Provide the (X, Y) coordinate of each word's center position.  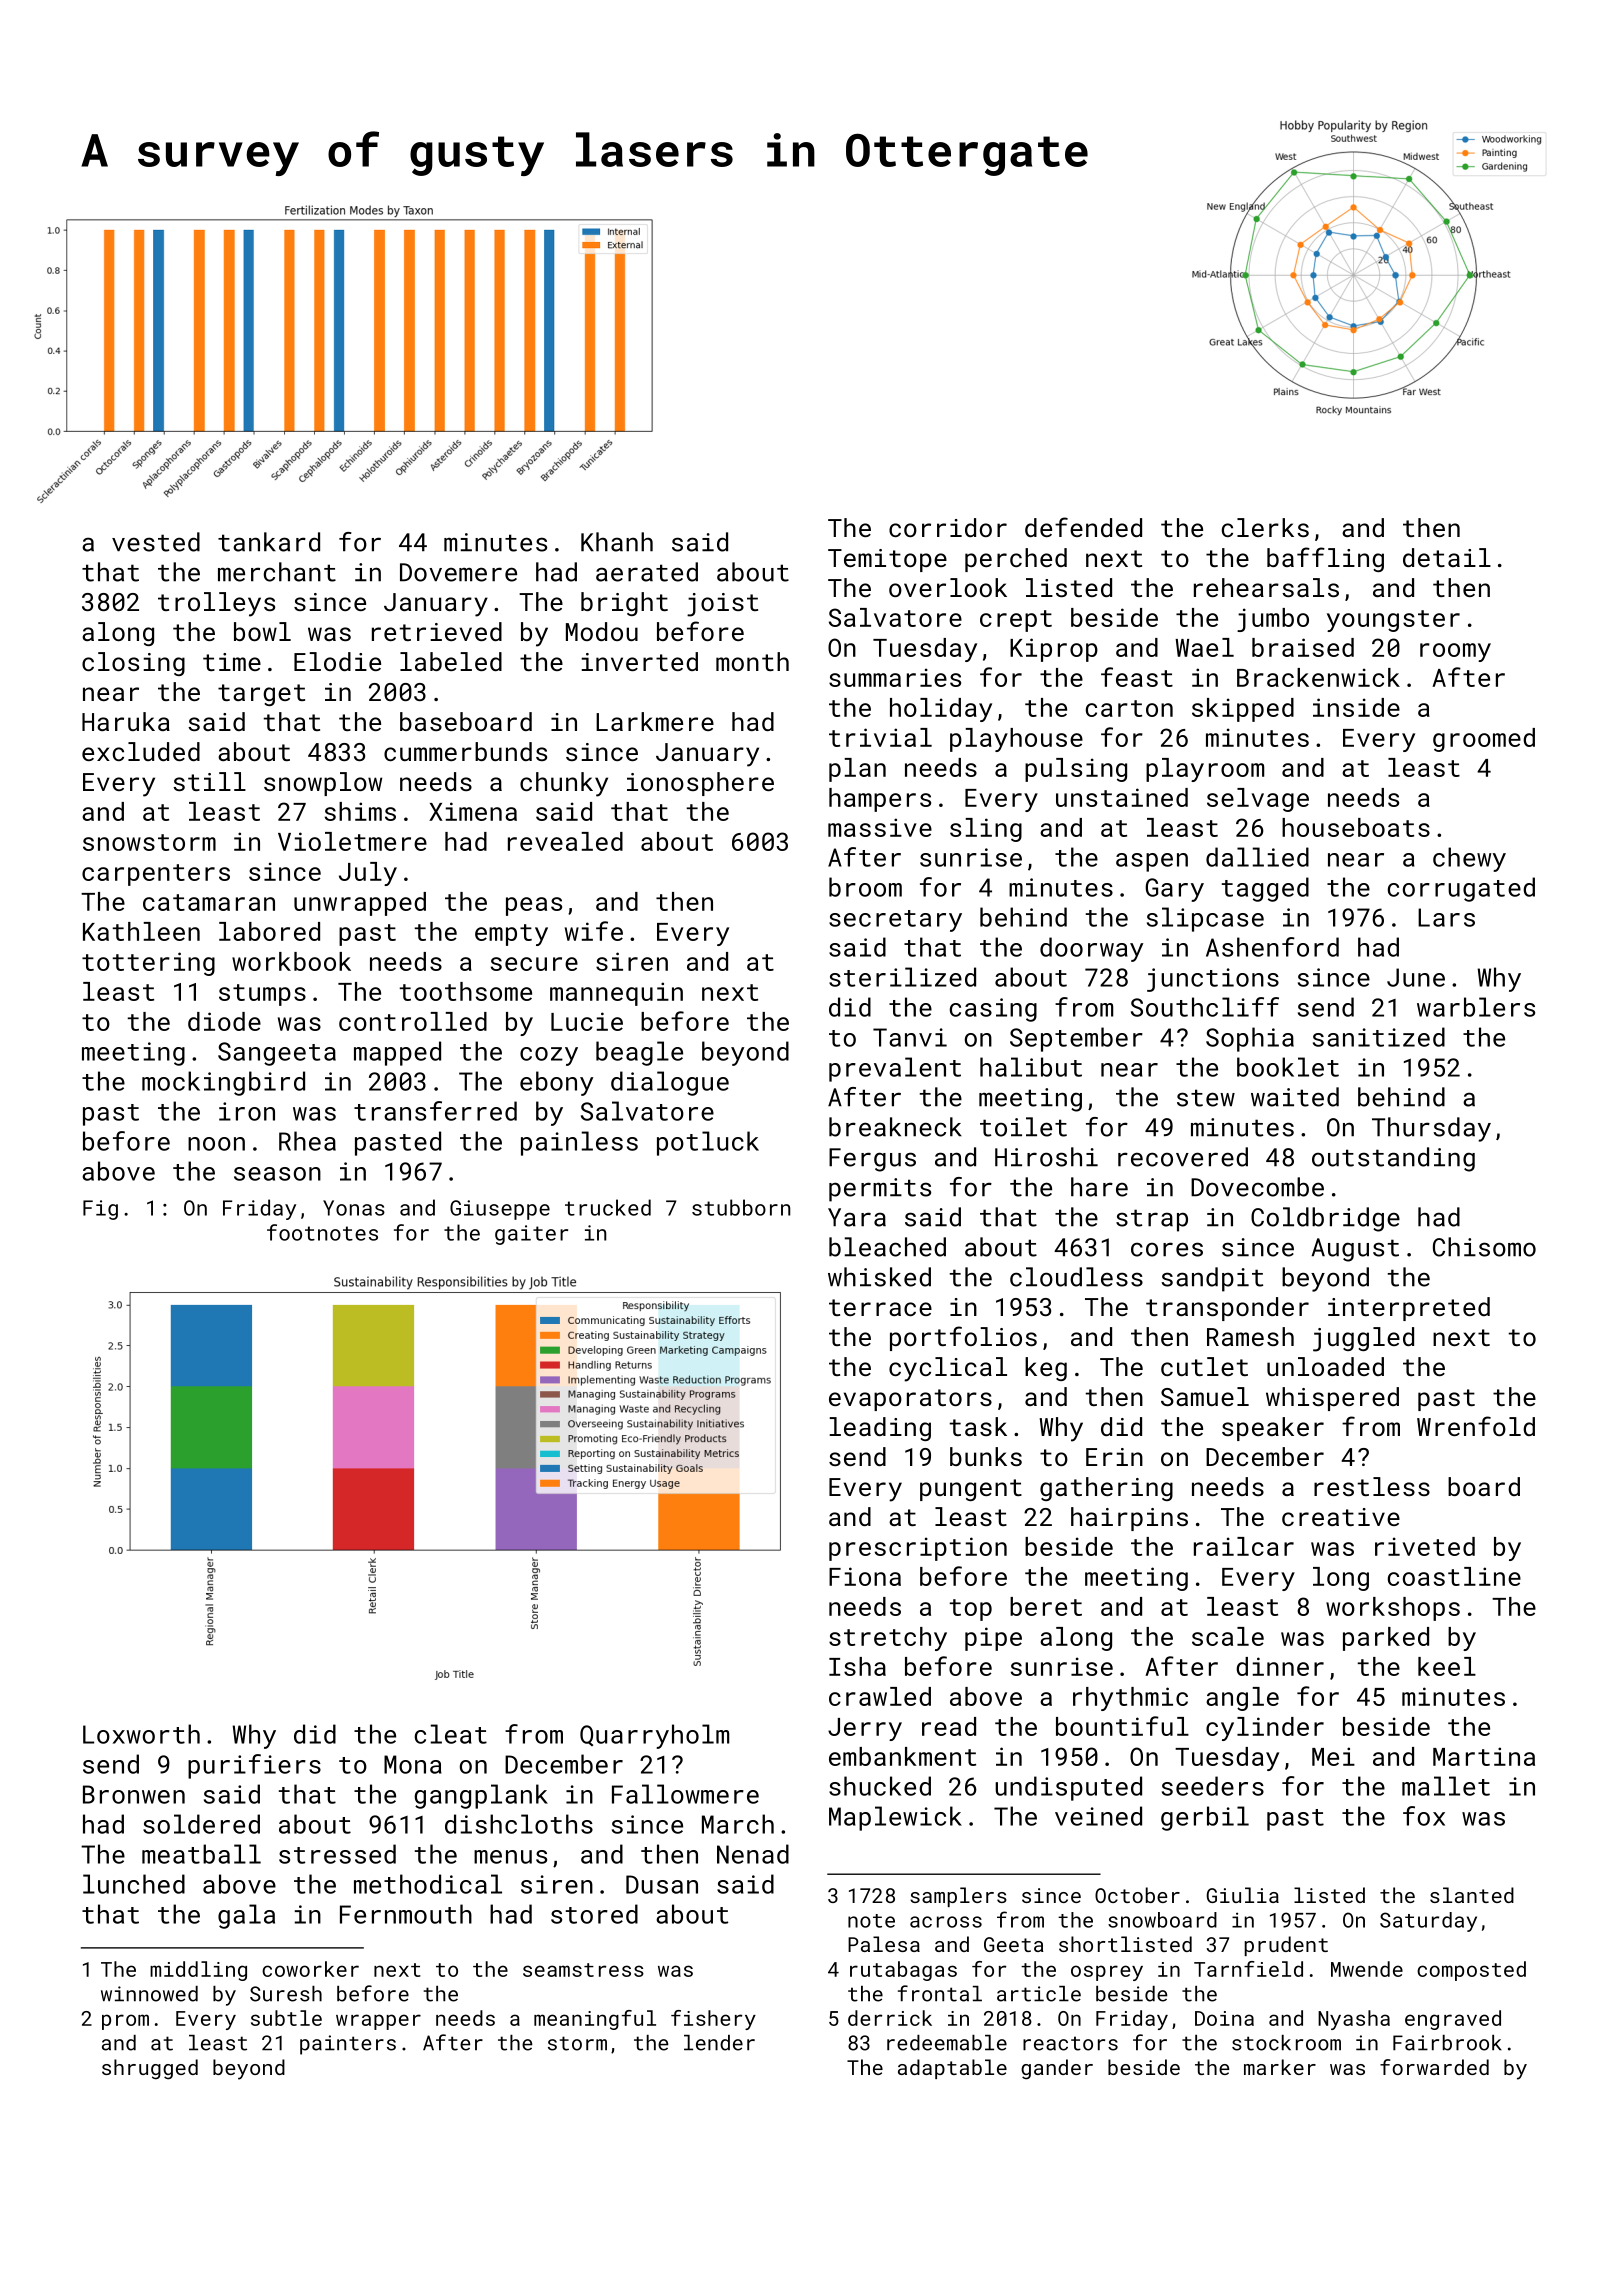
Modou (602, 631)
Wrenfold (1476, 1426)
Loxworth (141, 1734)
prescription (918, 1549)
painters (348, 2045)
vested (156, 542)
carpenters (156, 875)
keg (1046, 1369)
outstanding (1393, 1159)
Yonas (354, 1208)
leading (880, 1429)
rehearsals (1266, 587)
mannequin (616, 994)
